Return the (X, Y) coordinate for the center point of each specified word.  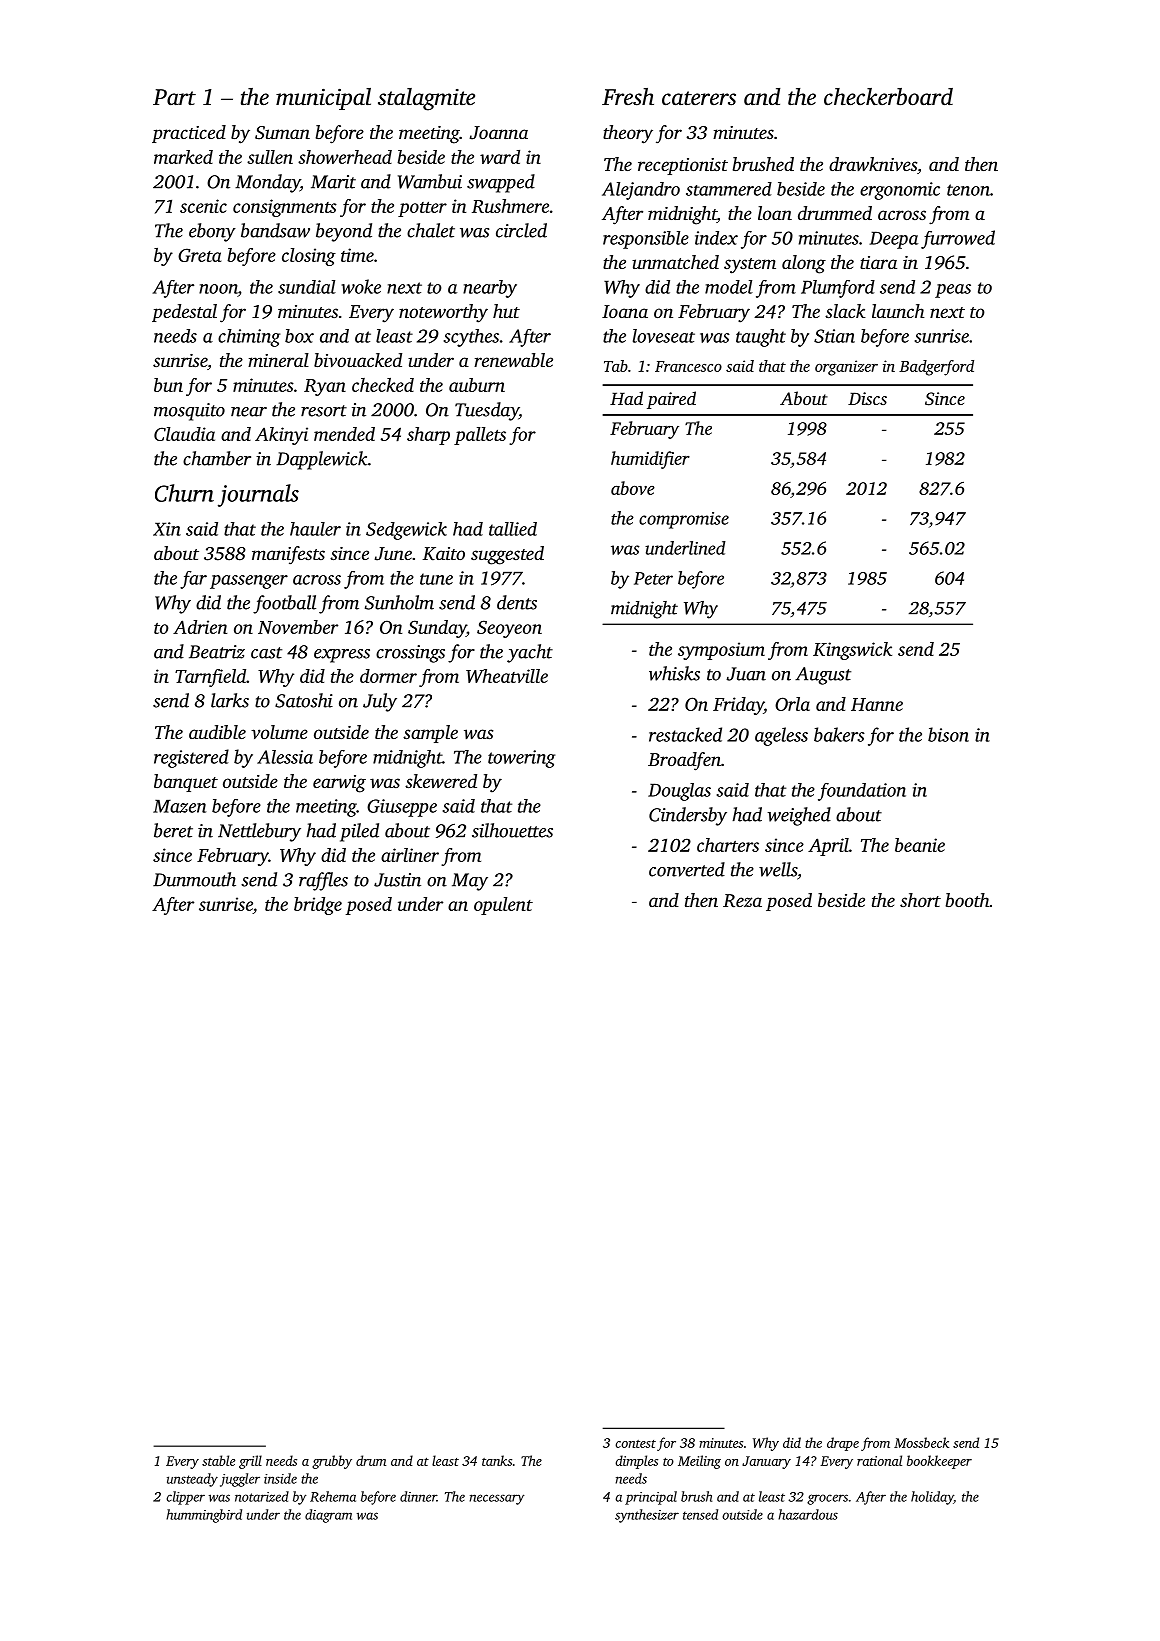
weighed (799, 816)
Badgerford (936, 368)
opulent (503, 906)
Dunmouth (194, 879)
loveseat (664, 336)
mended (344, 434)
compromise (684, 520)
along (804, 264)
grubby (332, 1462)
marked (183, 157)
